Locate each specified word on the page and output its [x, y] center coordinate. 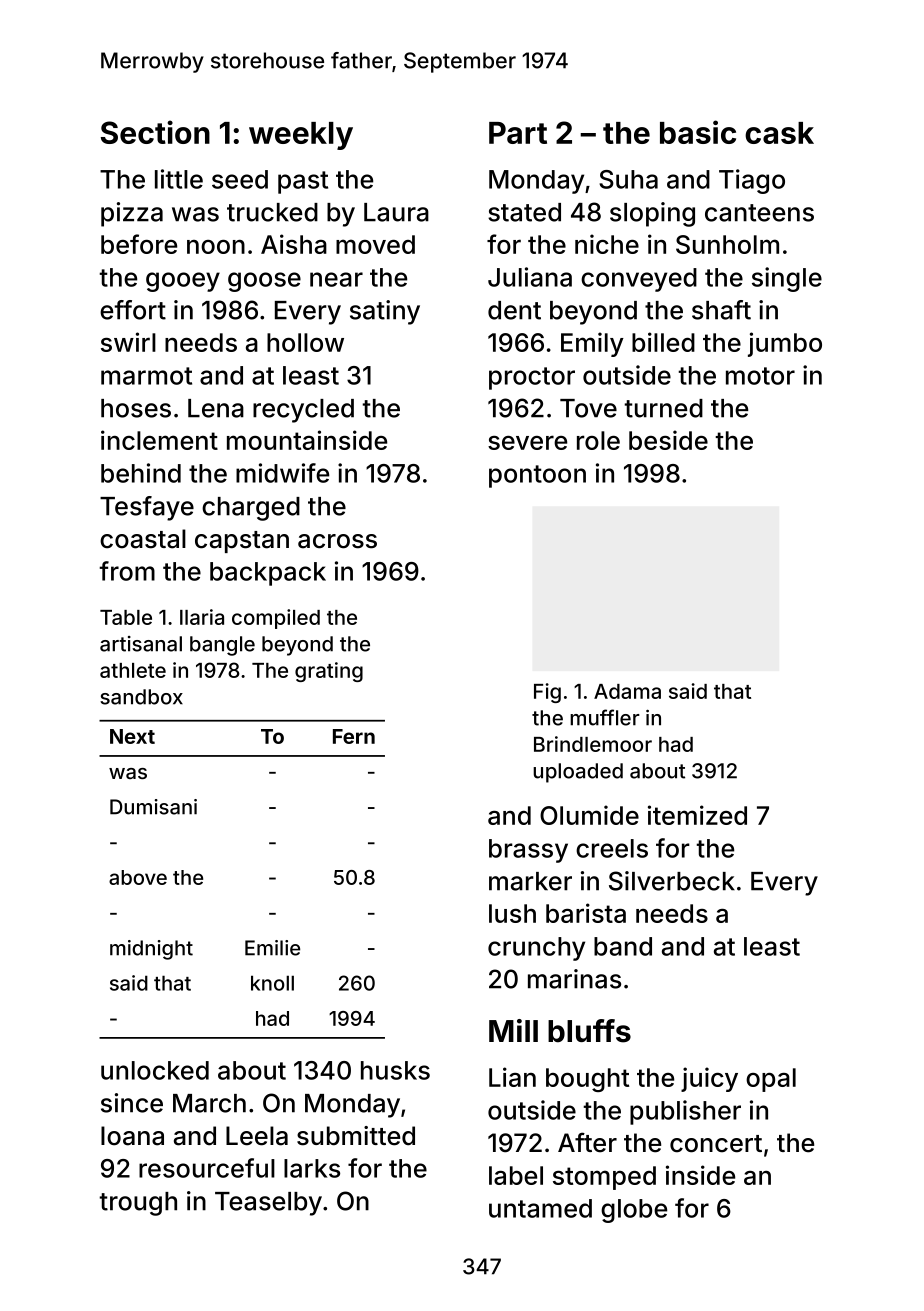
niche [607, 244]
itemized [697, 815]
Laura [396, 212]
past [303, 182]
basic [698, 132]
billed [663, 342]
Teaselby [268, 1204]
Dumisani [153, 807]
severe [527, 442]
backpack [268, 574]
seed [240, 179]
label [516, 1175]
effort [133, 310]
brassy [528, 851]
